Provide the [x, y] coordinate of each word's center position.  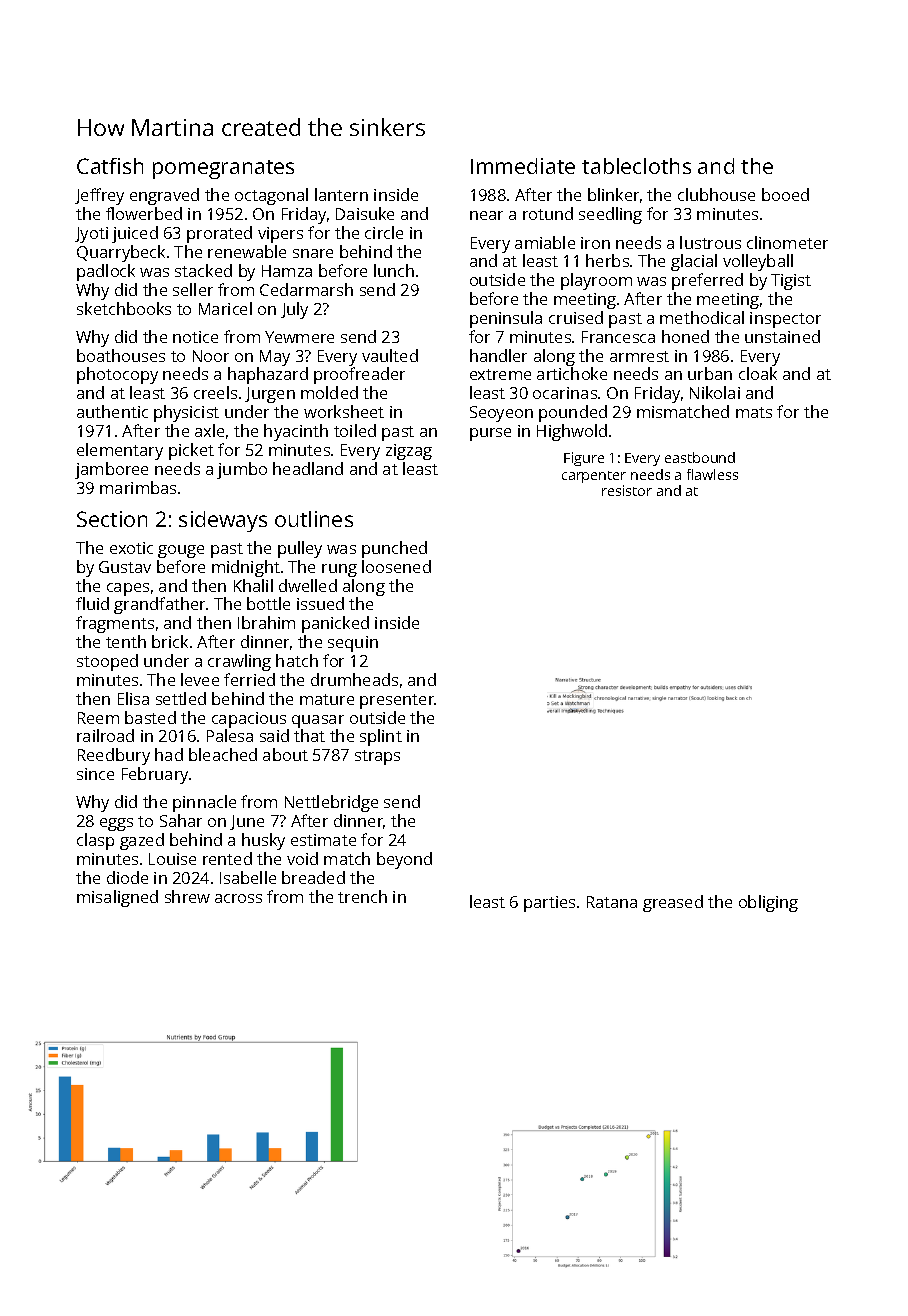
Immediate [523, 166]
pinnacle [204, 803]
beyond [404, 860]
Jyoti [91, 235]
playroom [596, 281]
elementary [120, 451]
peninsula [506, 319]
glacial [694, 262]
